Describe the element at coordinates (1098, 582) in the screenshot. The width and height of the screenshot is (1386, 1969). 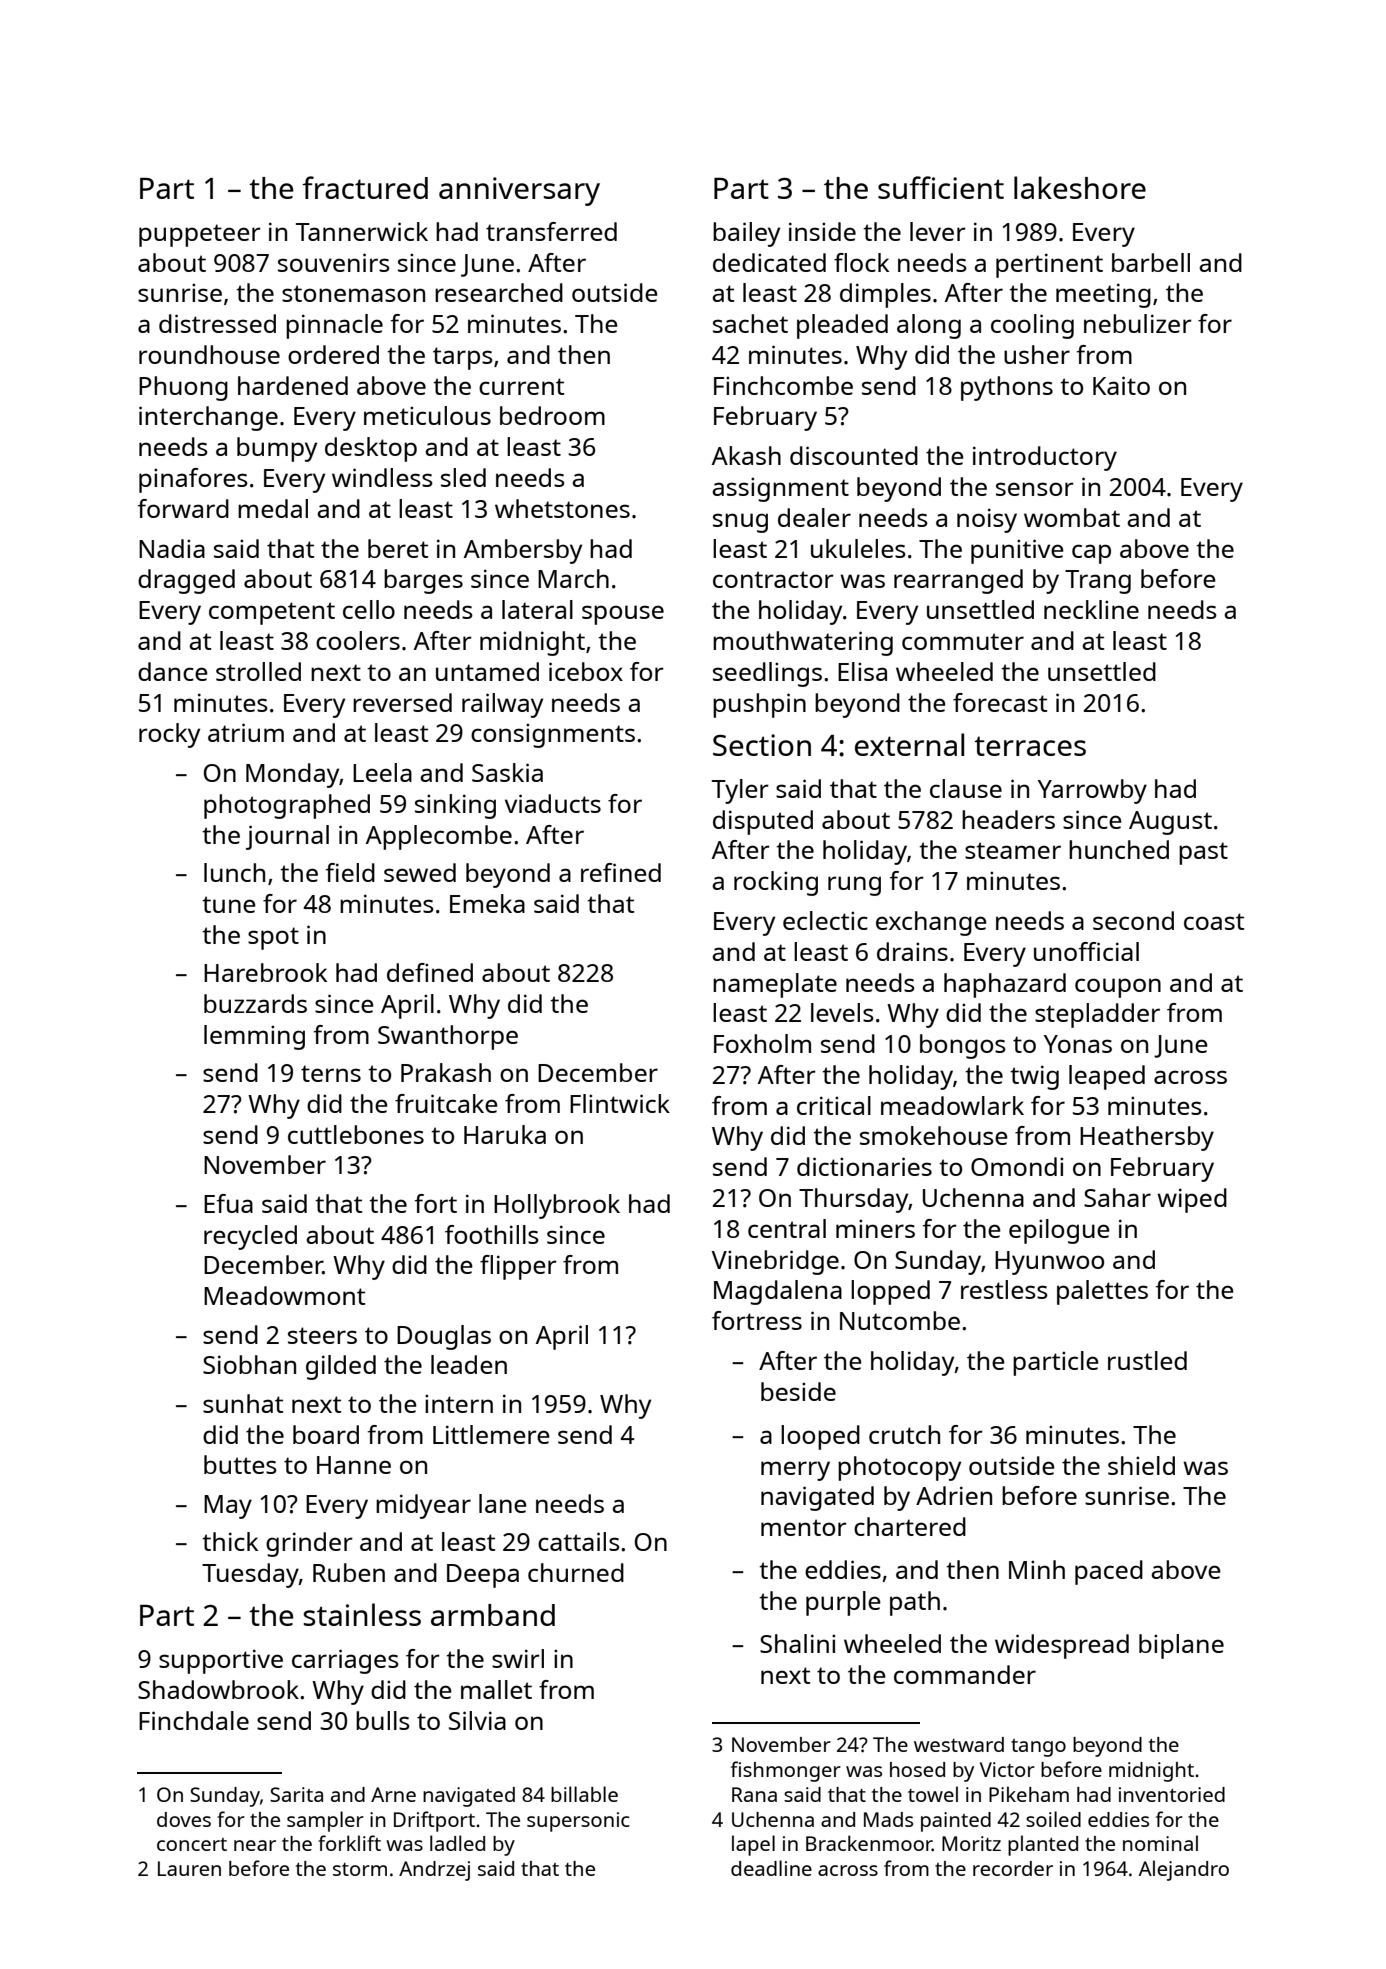
I see `Trang` at that location.
